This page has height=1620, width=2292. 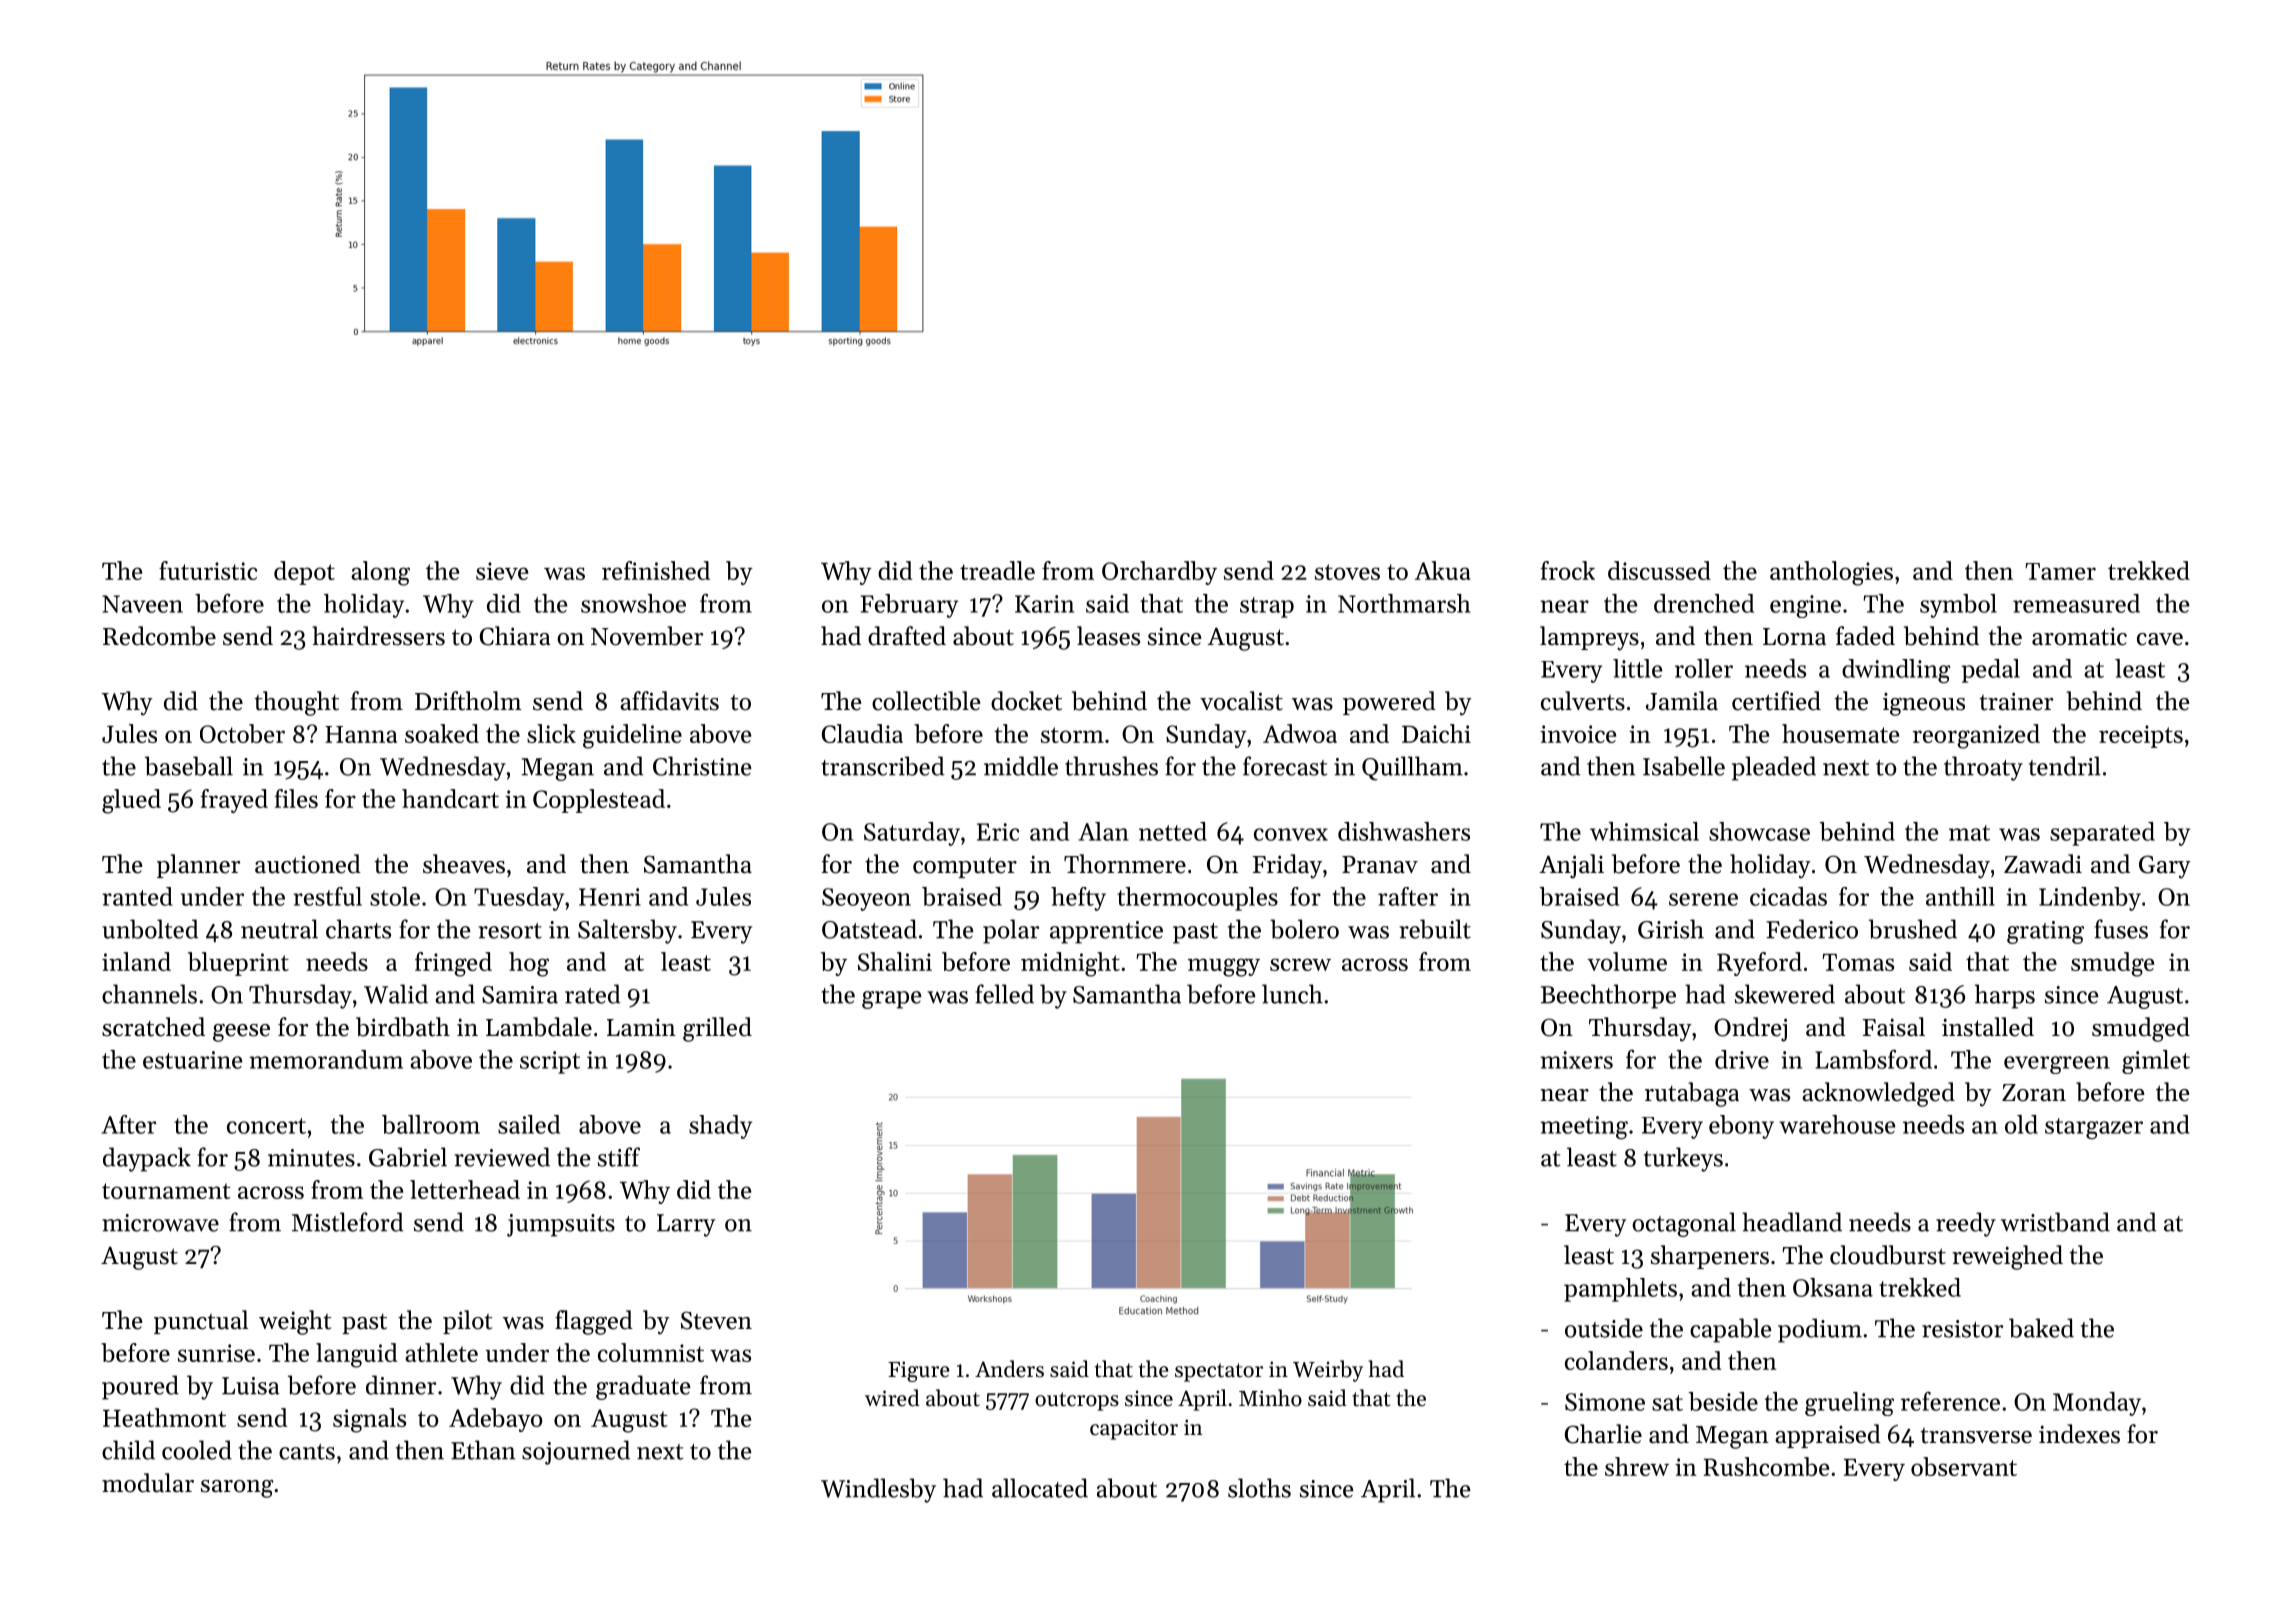 I want to click on daypack, so click(x=147, y=1159).
